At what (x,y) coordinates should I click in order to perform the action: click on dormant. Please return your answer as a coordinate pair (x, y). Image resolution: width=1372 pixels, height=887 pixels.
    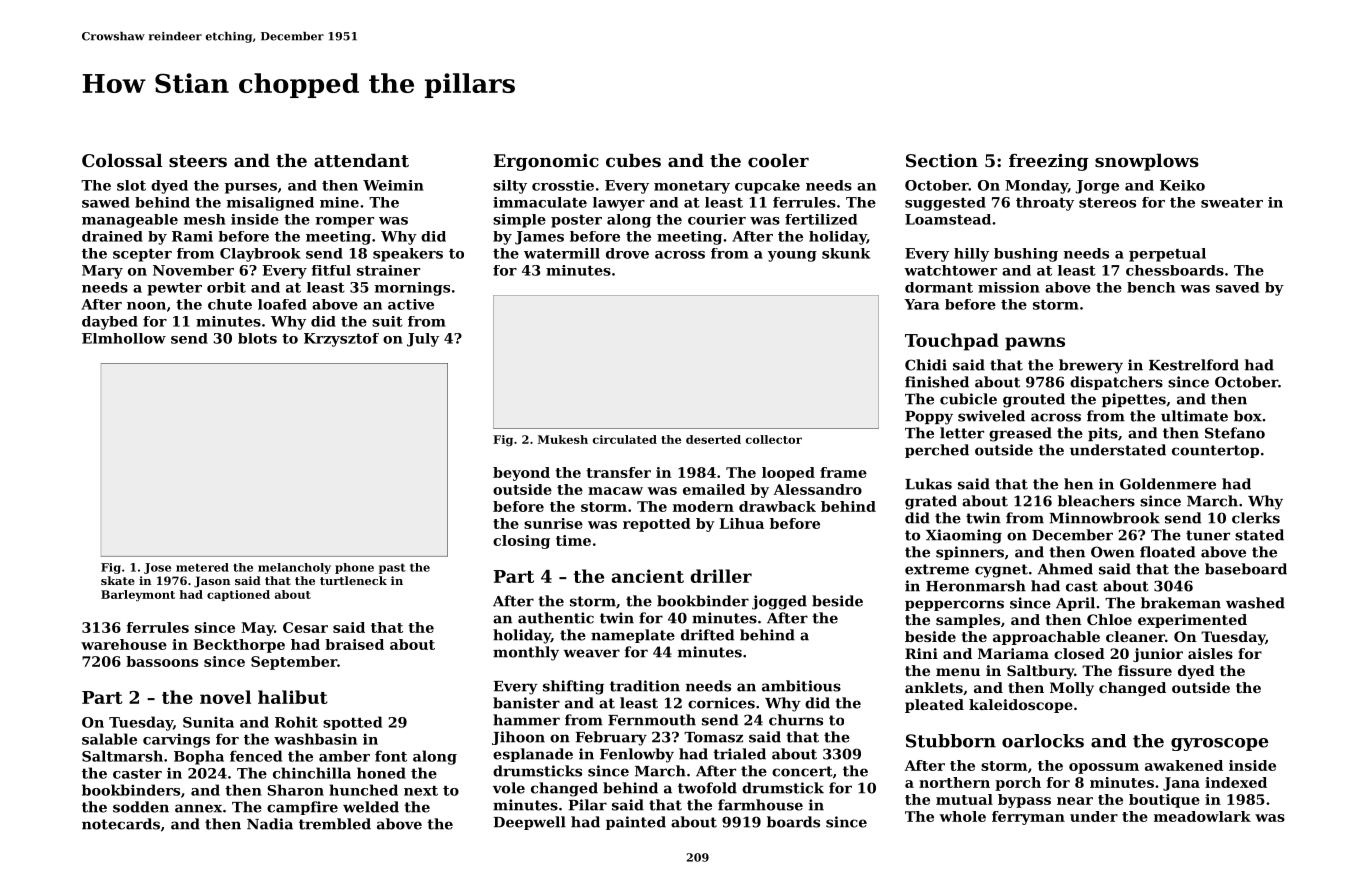
    Looking at the image, I should click on (939, 287).
